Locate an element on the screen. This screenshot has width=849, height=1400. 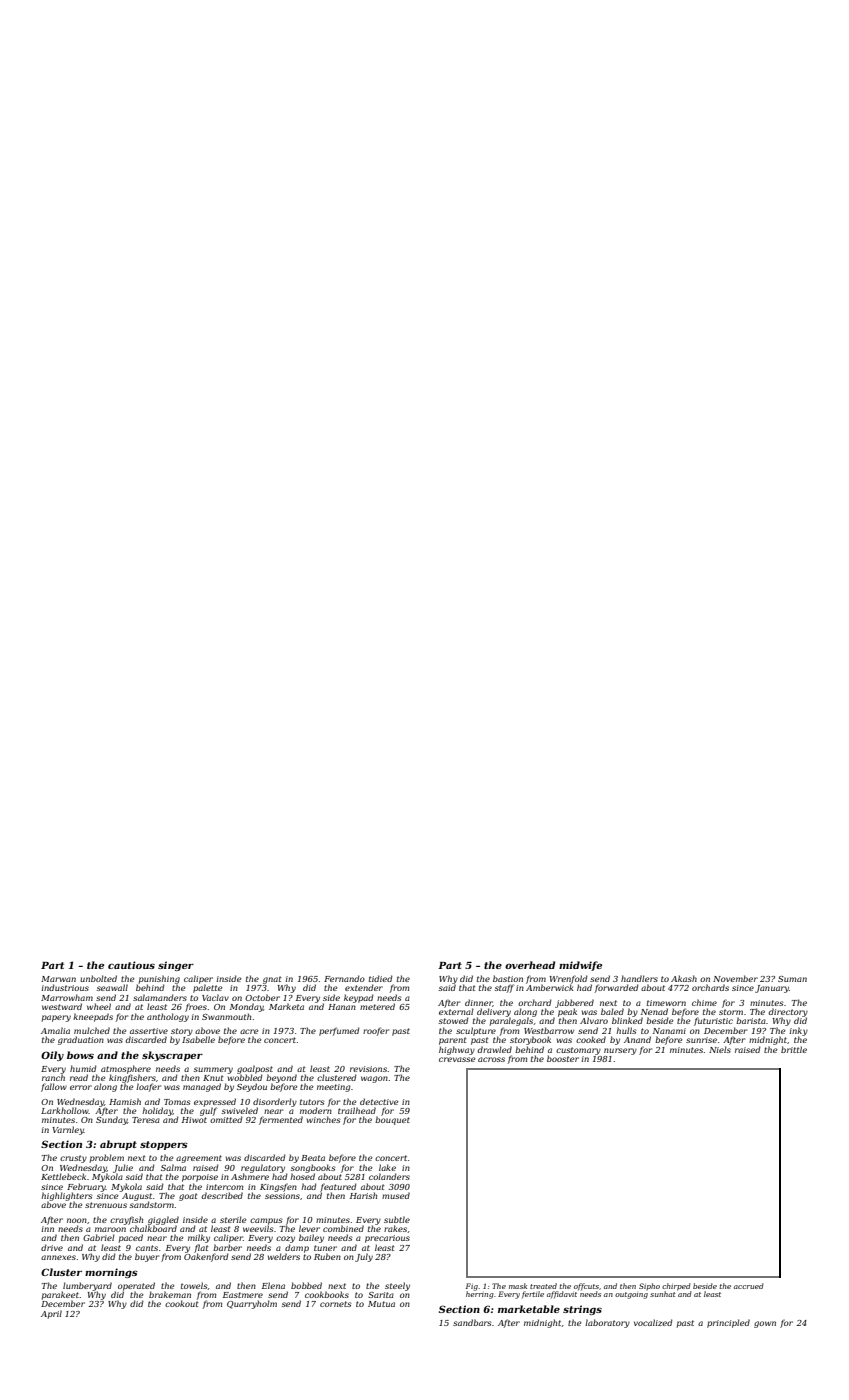
midwife is located at coordinates (580, 966).
